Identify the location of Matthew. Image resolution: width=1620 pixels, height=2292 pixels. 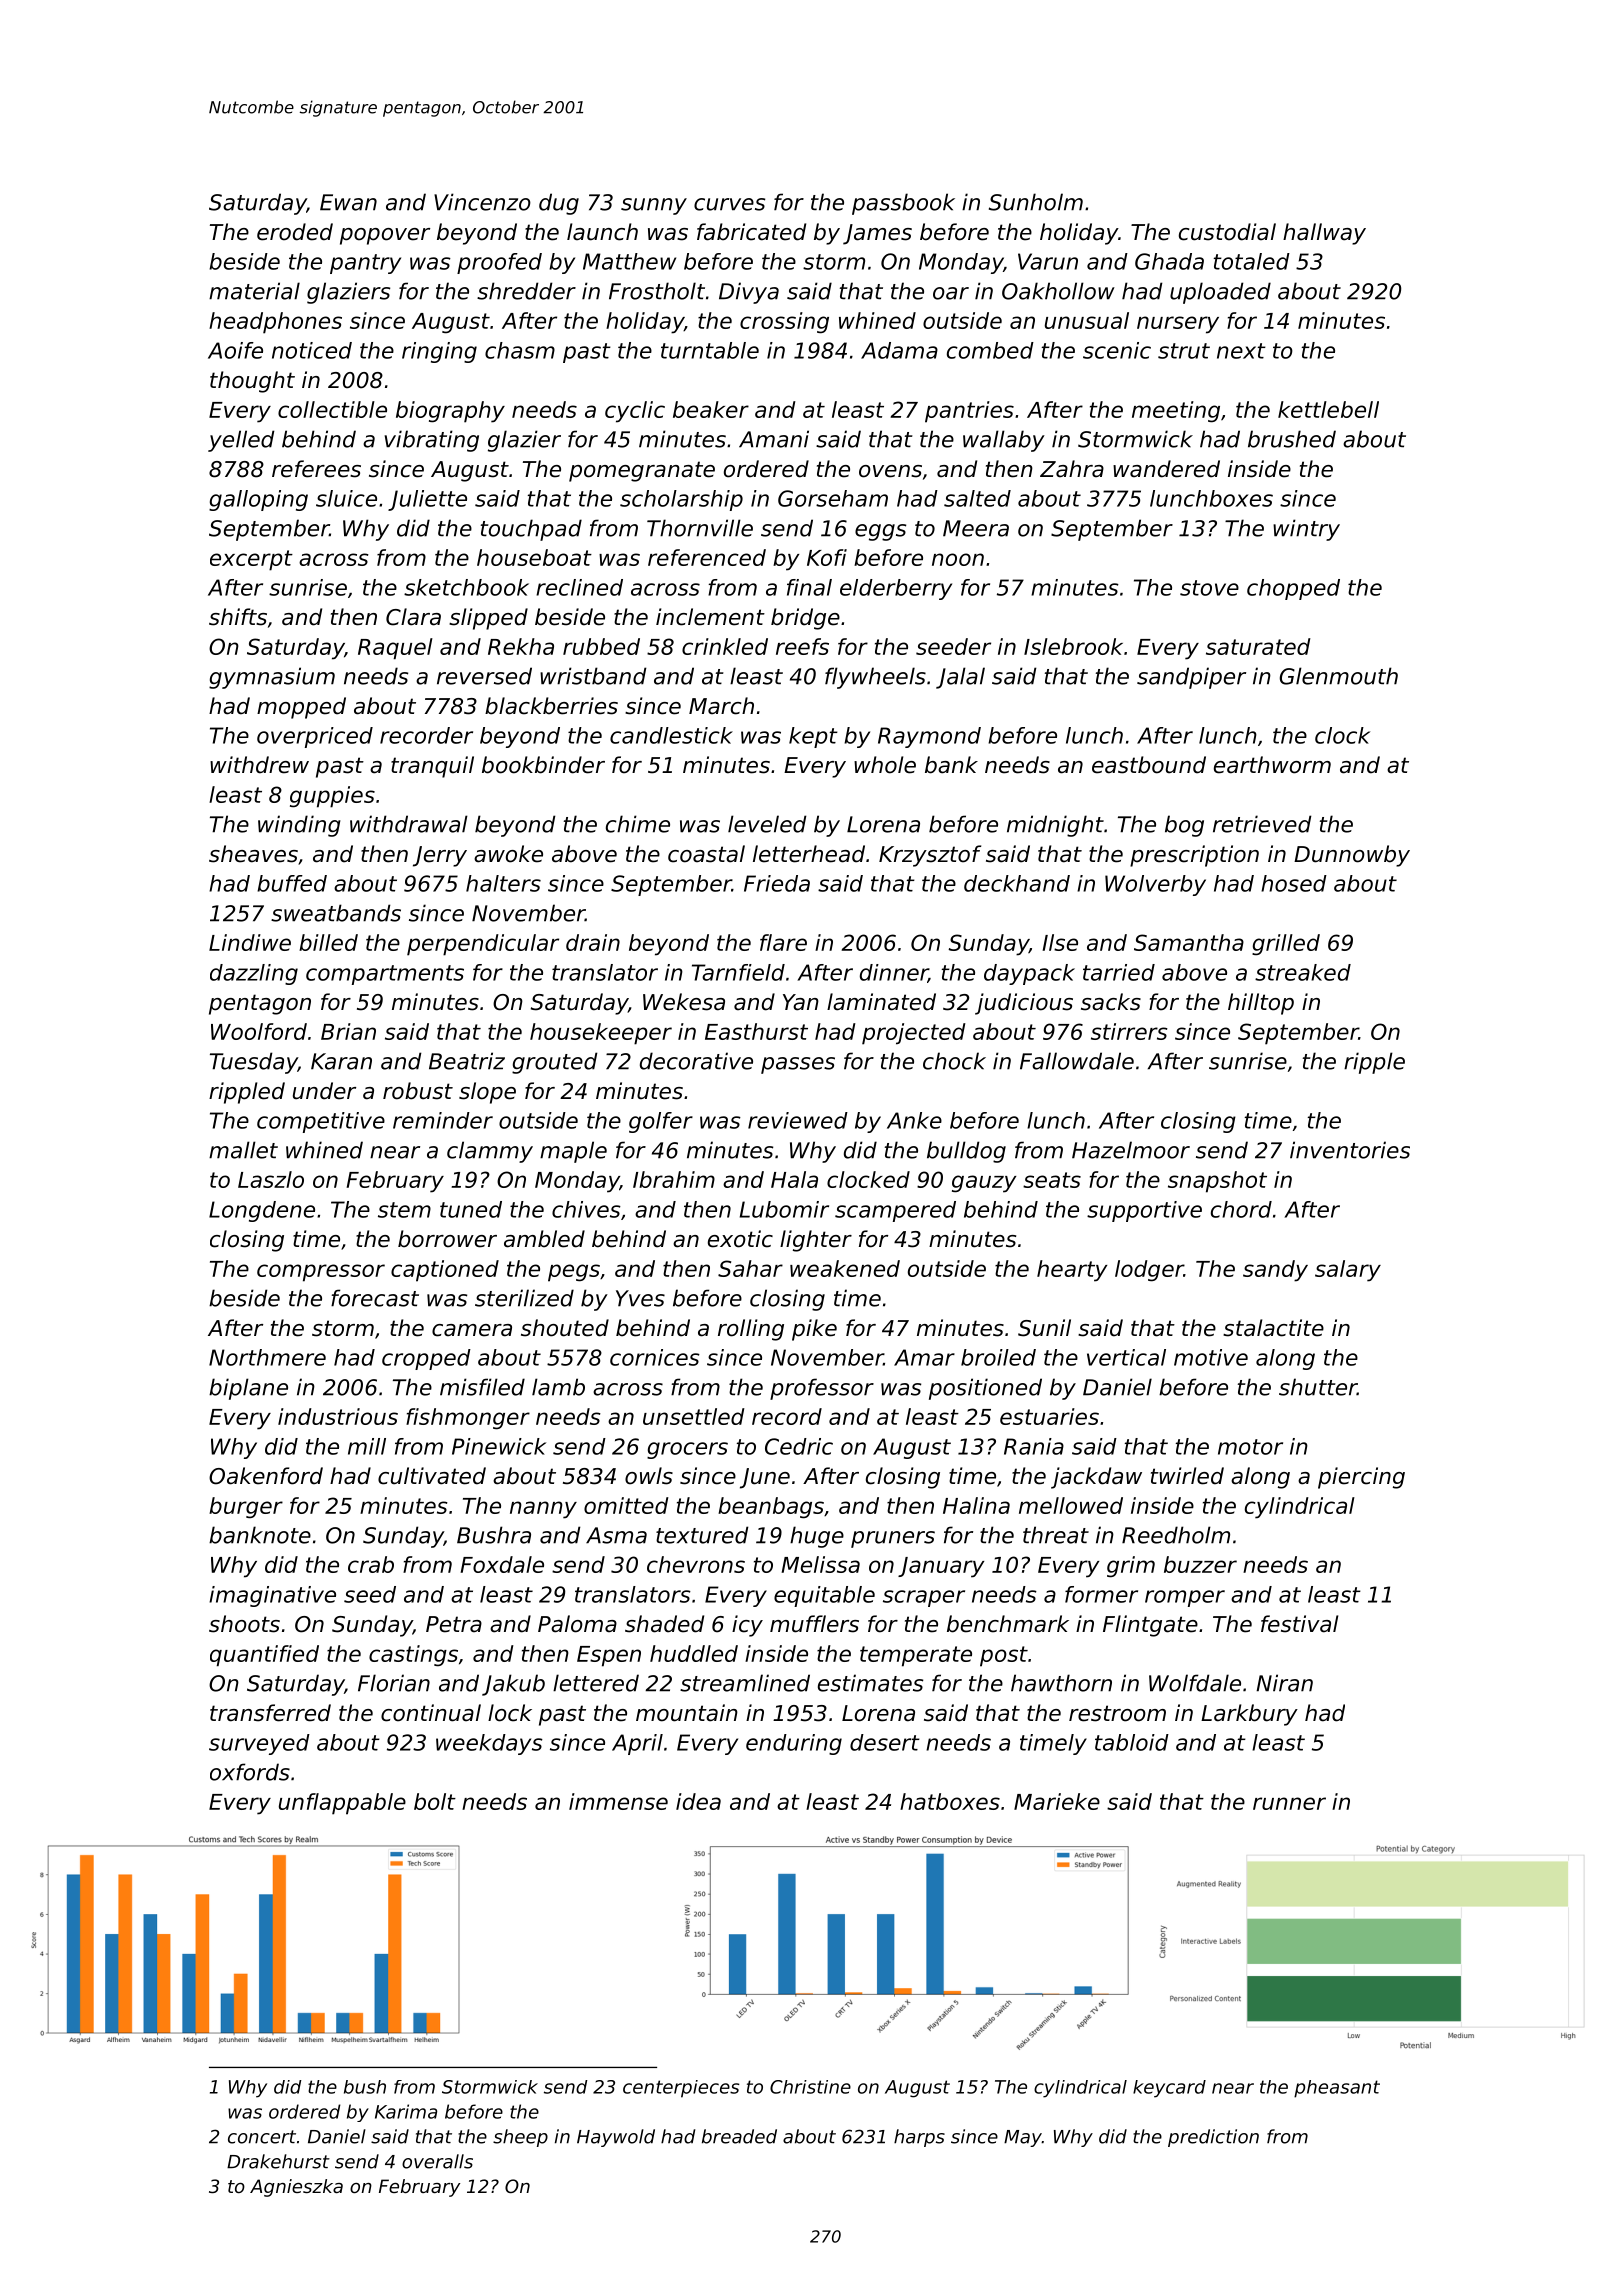
(629, 261).
